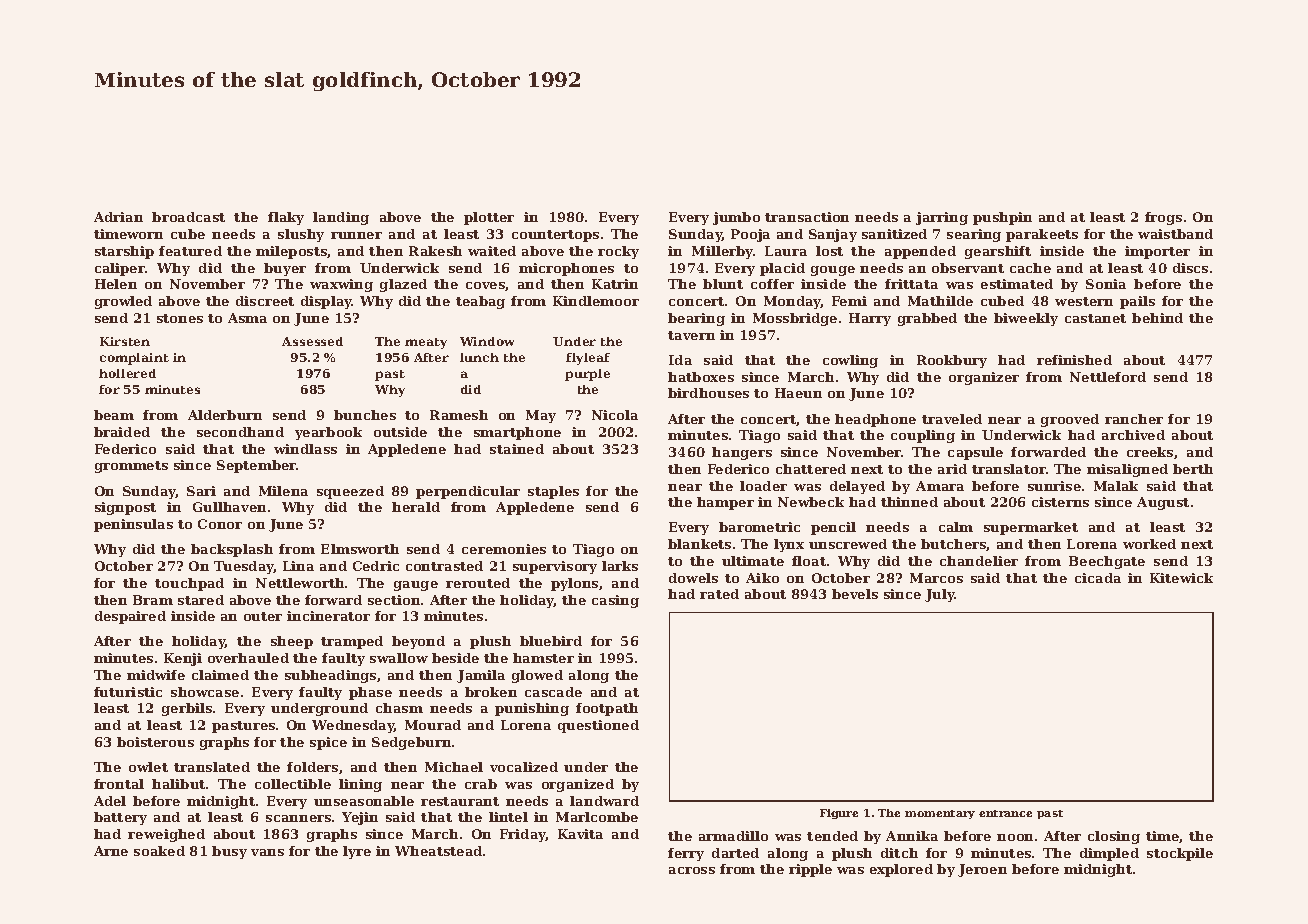 This screenshot has height=924, width=1308. What do you see at coordinates (597, 817) in the screenshot?
I see `Marlcombe` at bounding box center [597, 817].
